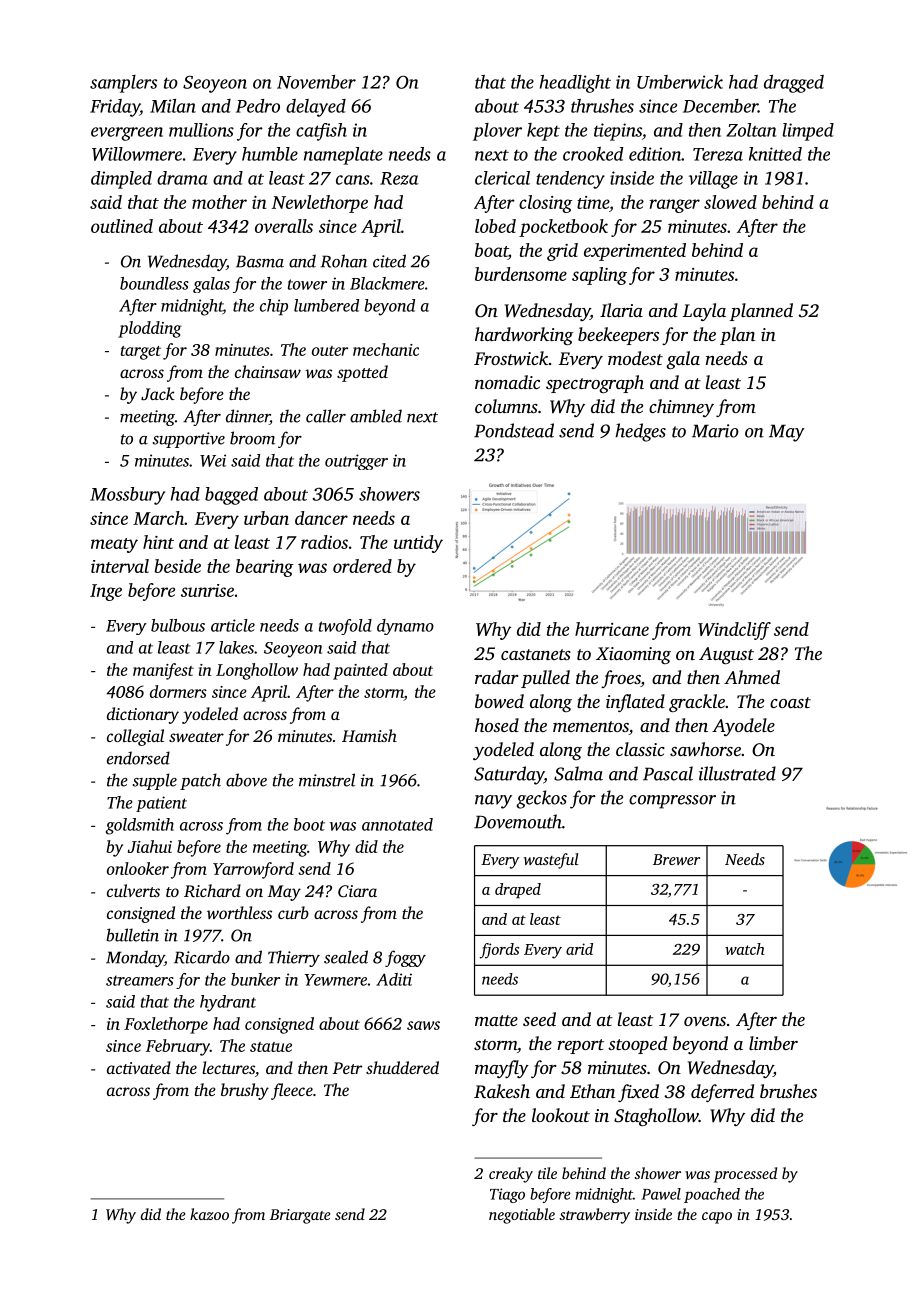 Image resolution: width=924 pixels, height=1308 pixels. Describe the element at coordinates (743, 727) in the screenshot. I see `Ayodele` at that location.
